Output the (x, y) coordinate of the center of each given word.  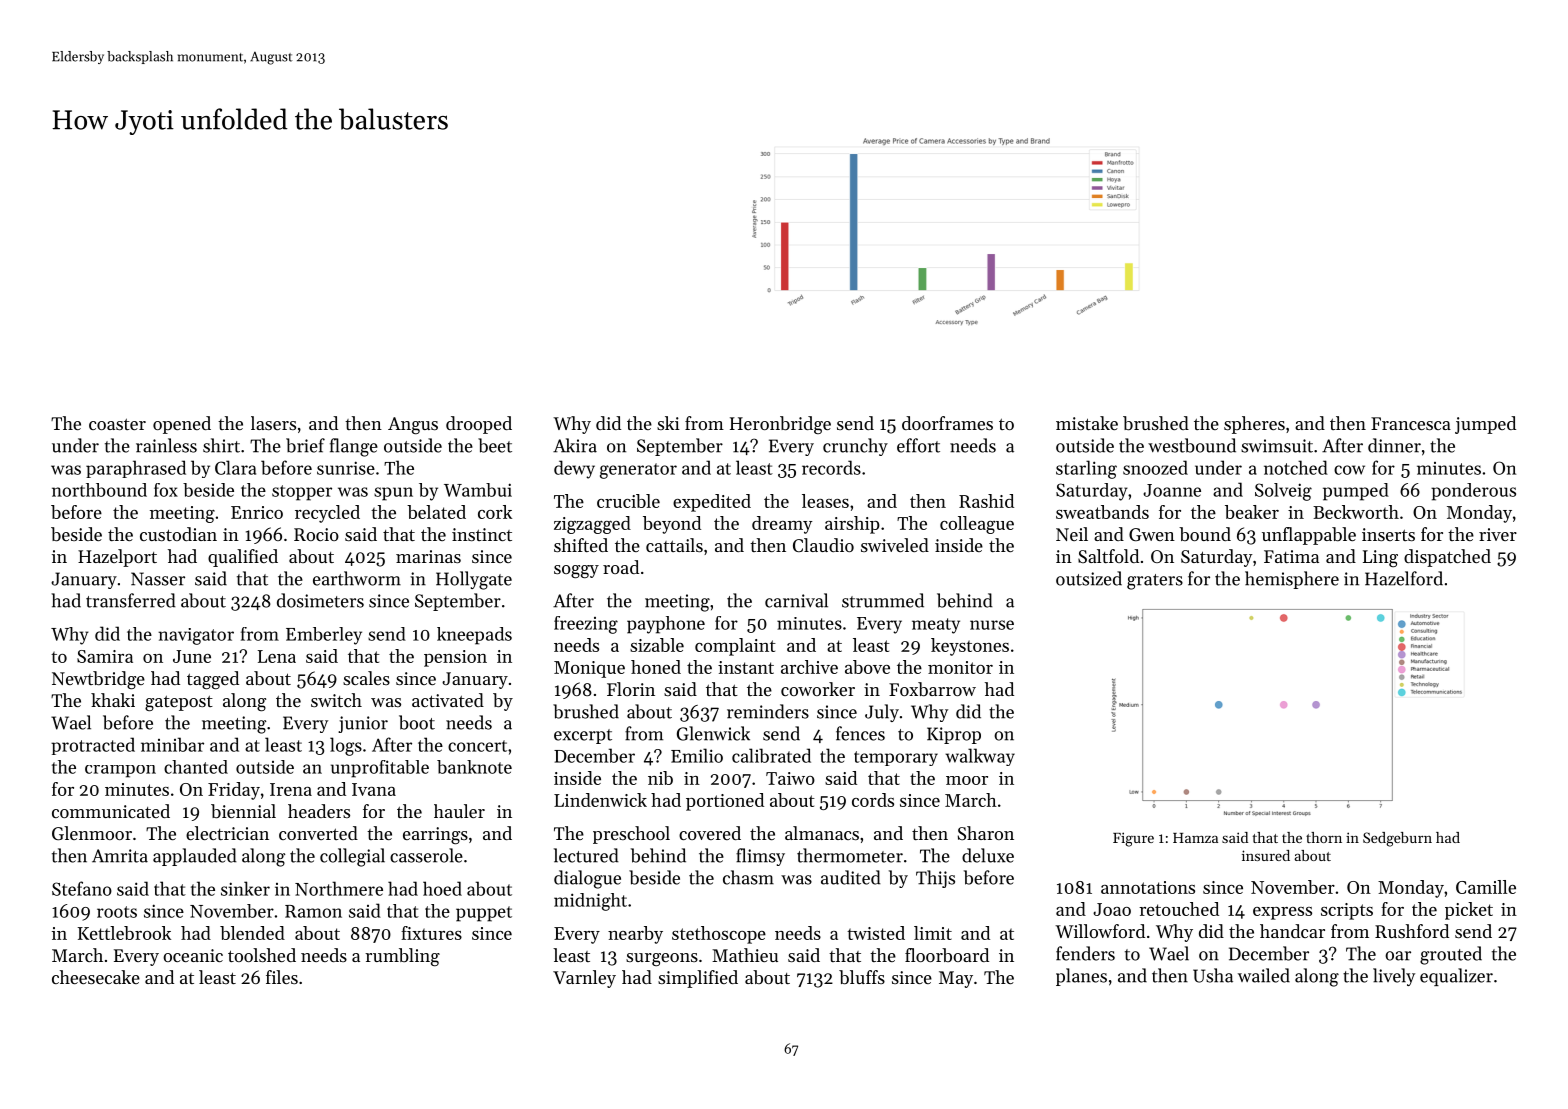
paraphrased (136, 469)
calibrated (771, 755)
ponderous (1473, 492)
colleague (977, 525)
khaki (113, 700)
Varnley (584, 979)
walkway (980, 757)
